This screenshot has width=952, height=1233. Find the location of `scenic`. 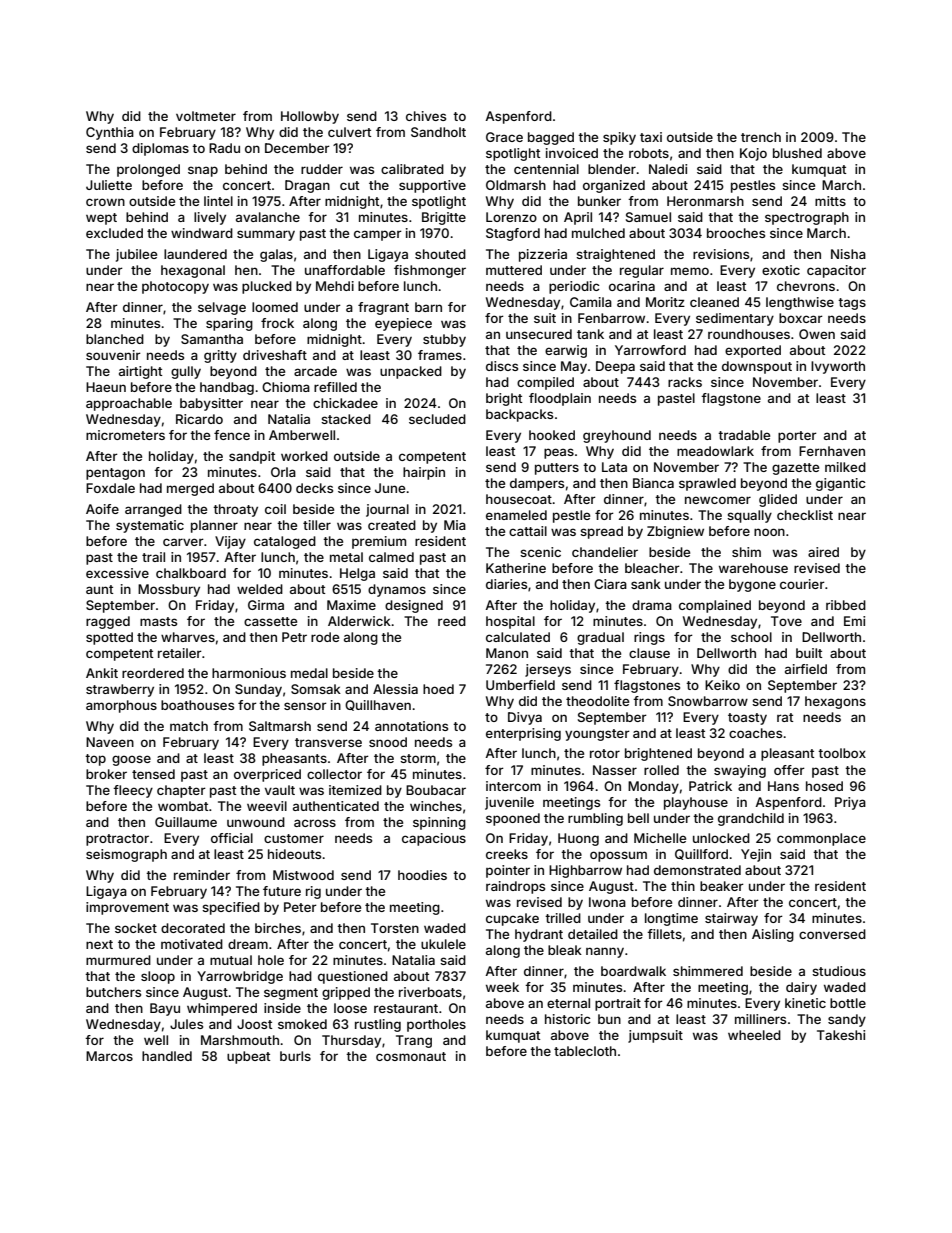

scenic is located at coordinates (540, 552).
